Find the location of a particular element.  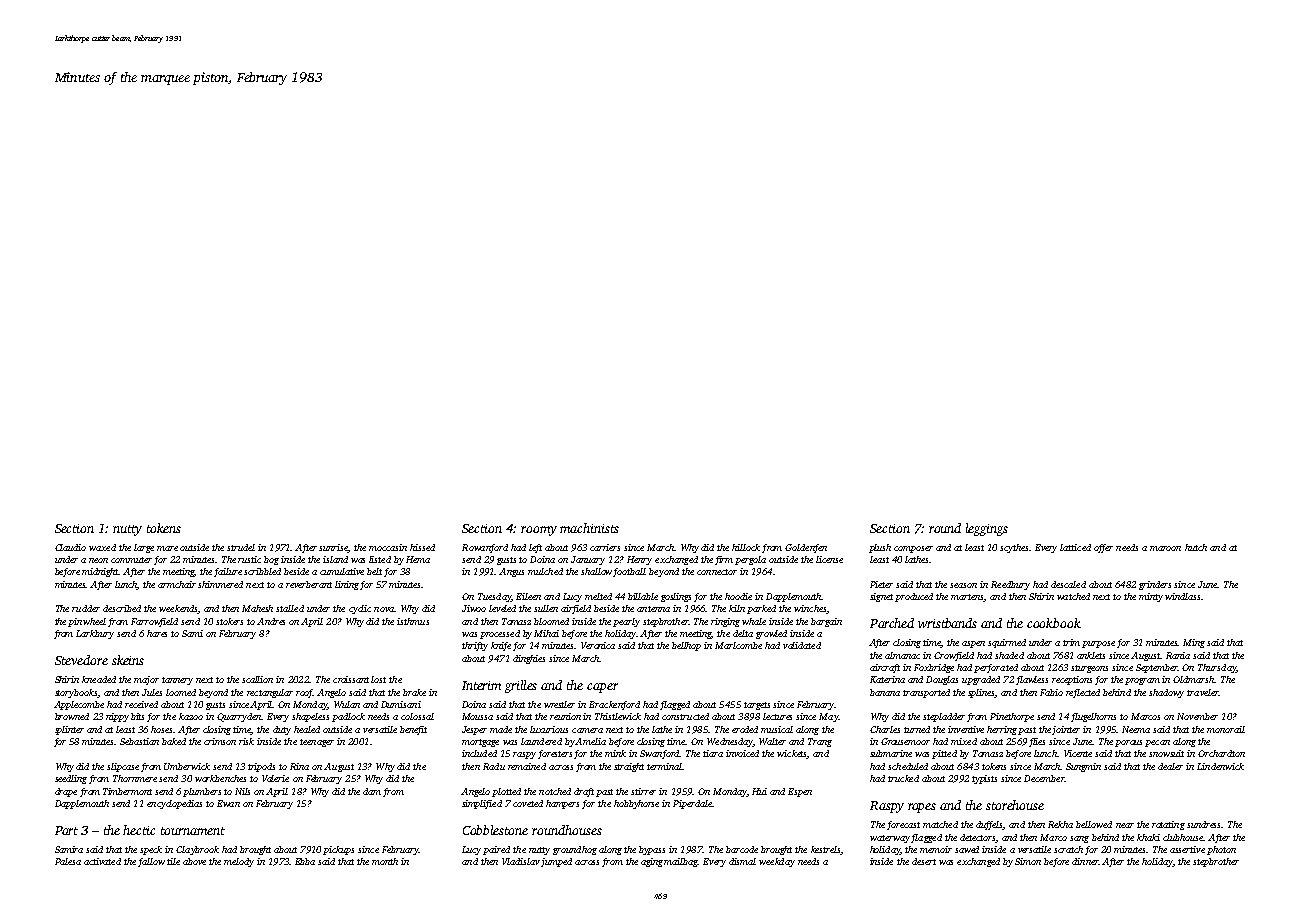

dam is located at coordinates (372, 791).
